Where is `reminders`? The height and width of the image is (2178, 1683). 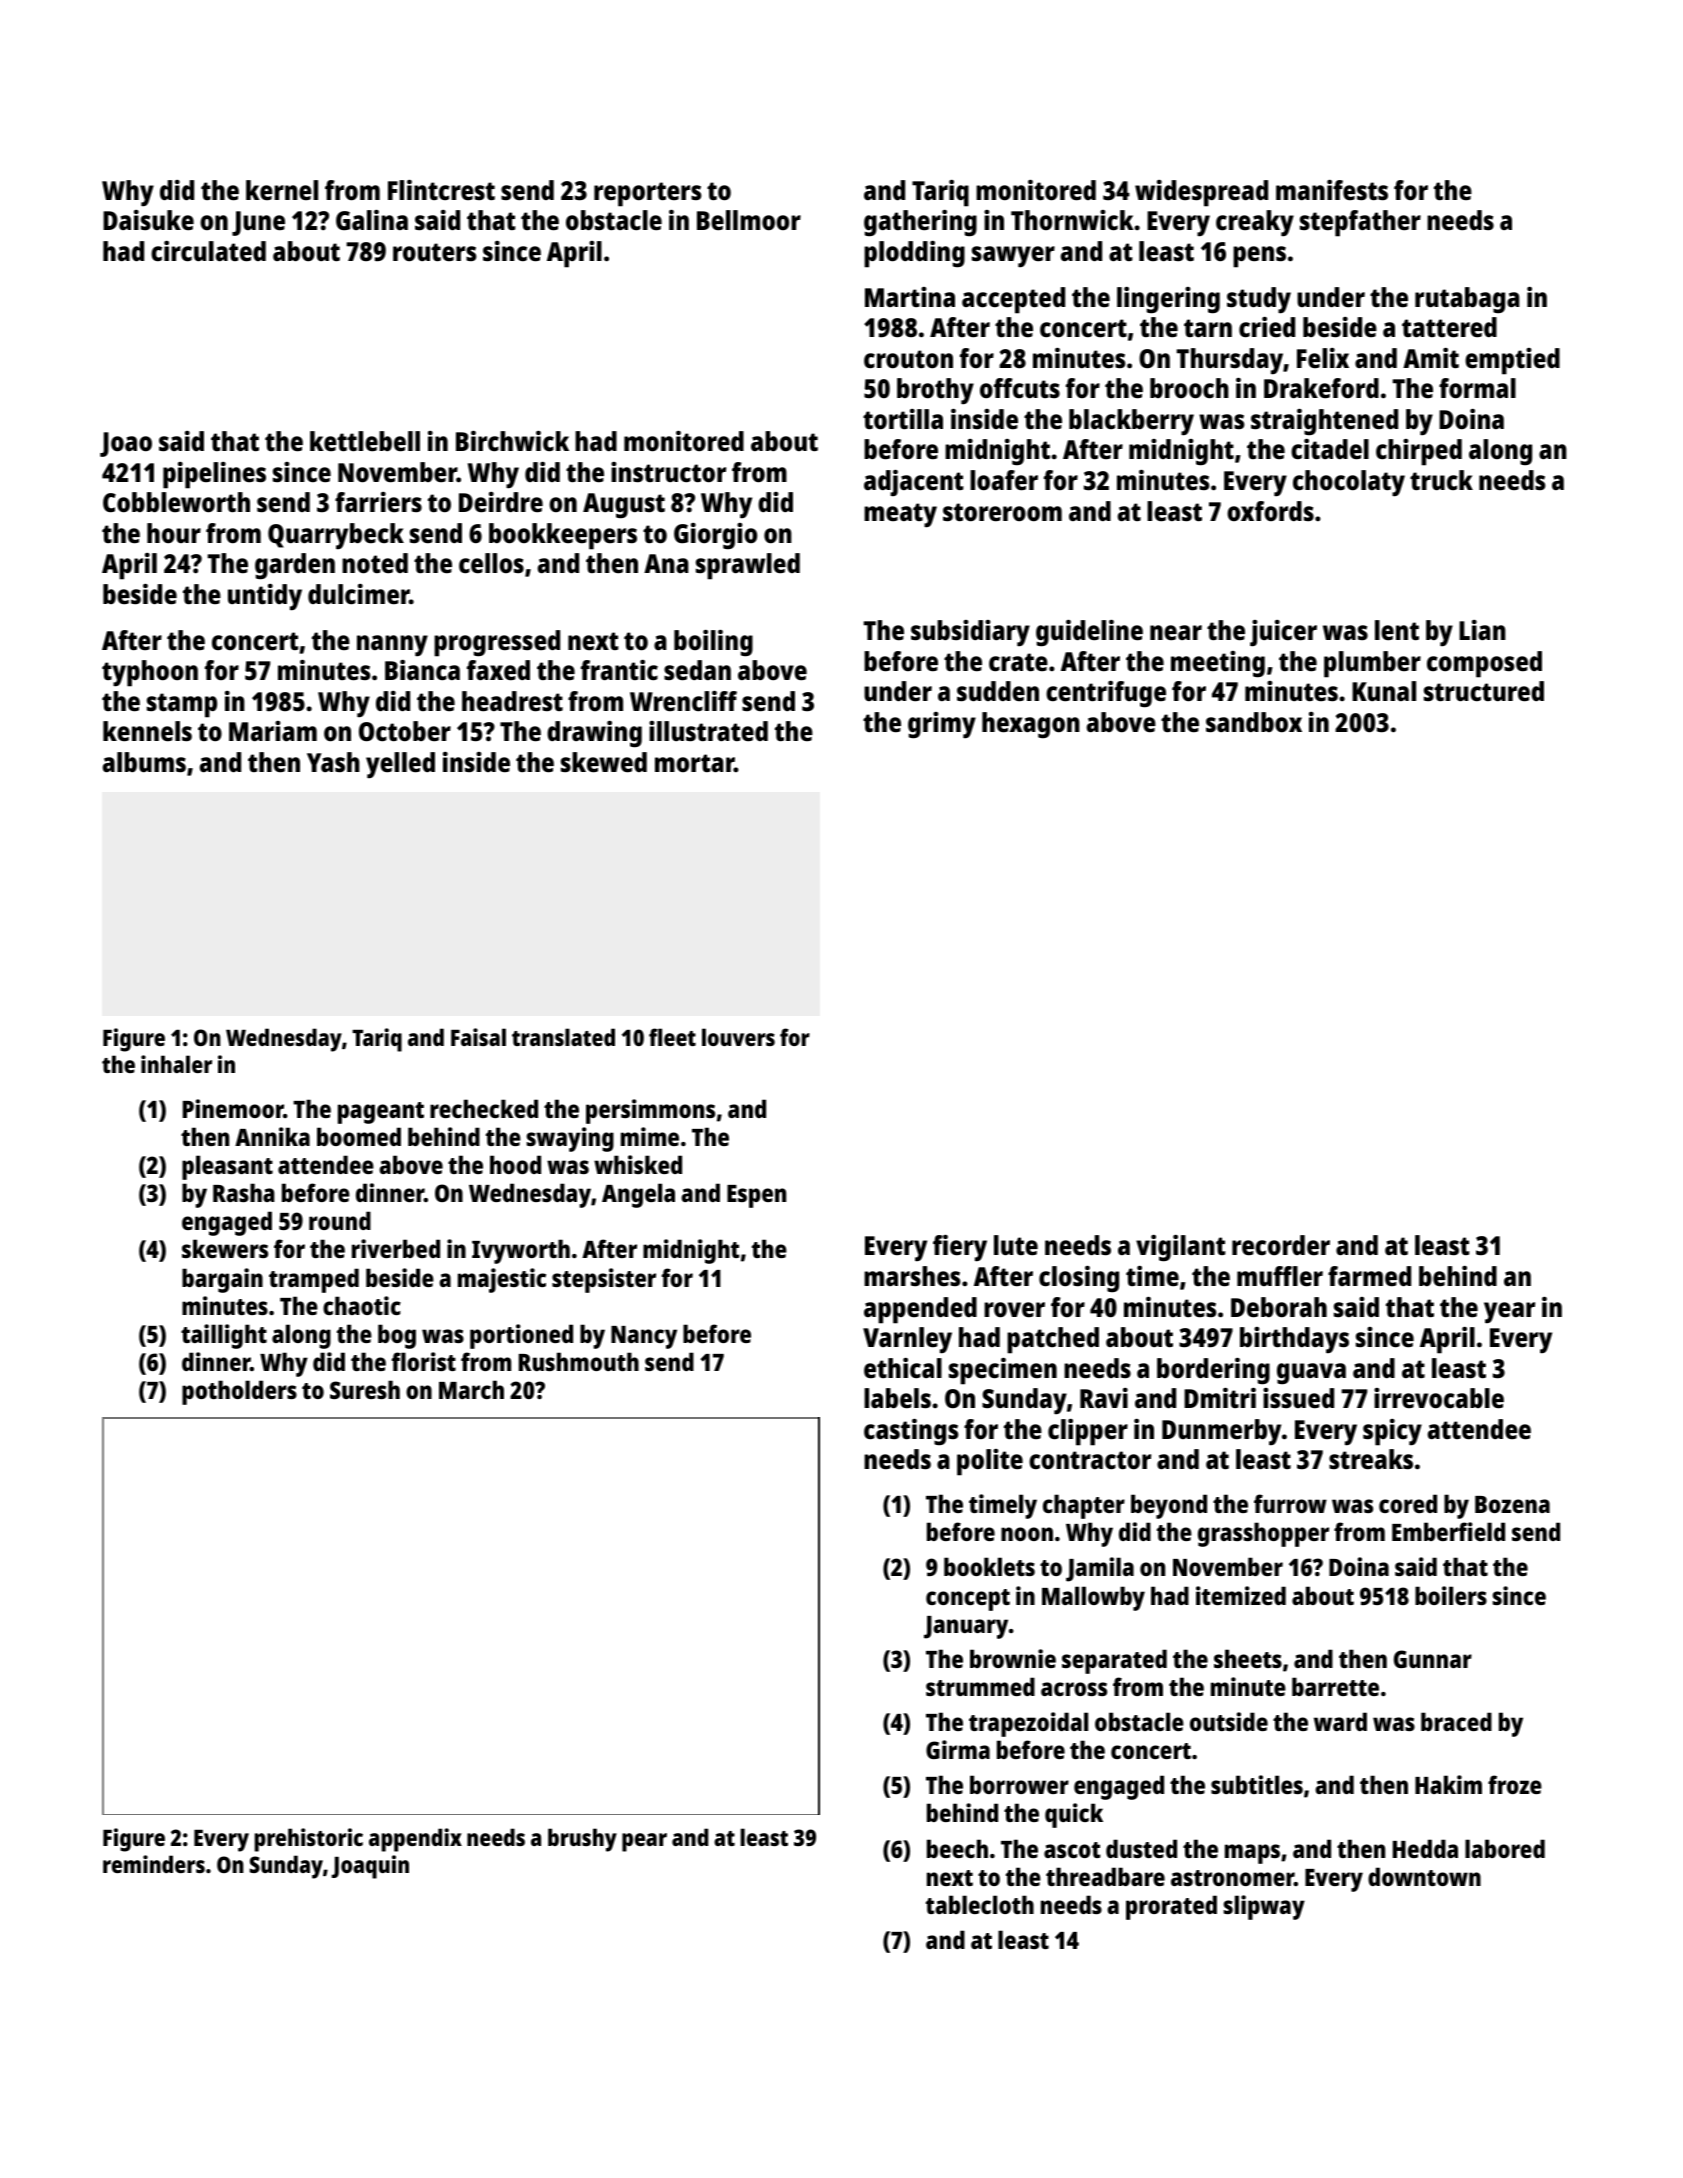 reminders is located at coordinates (154, 1864).
